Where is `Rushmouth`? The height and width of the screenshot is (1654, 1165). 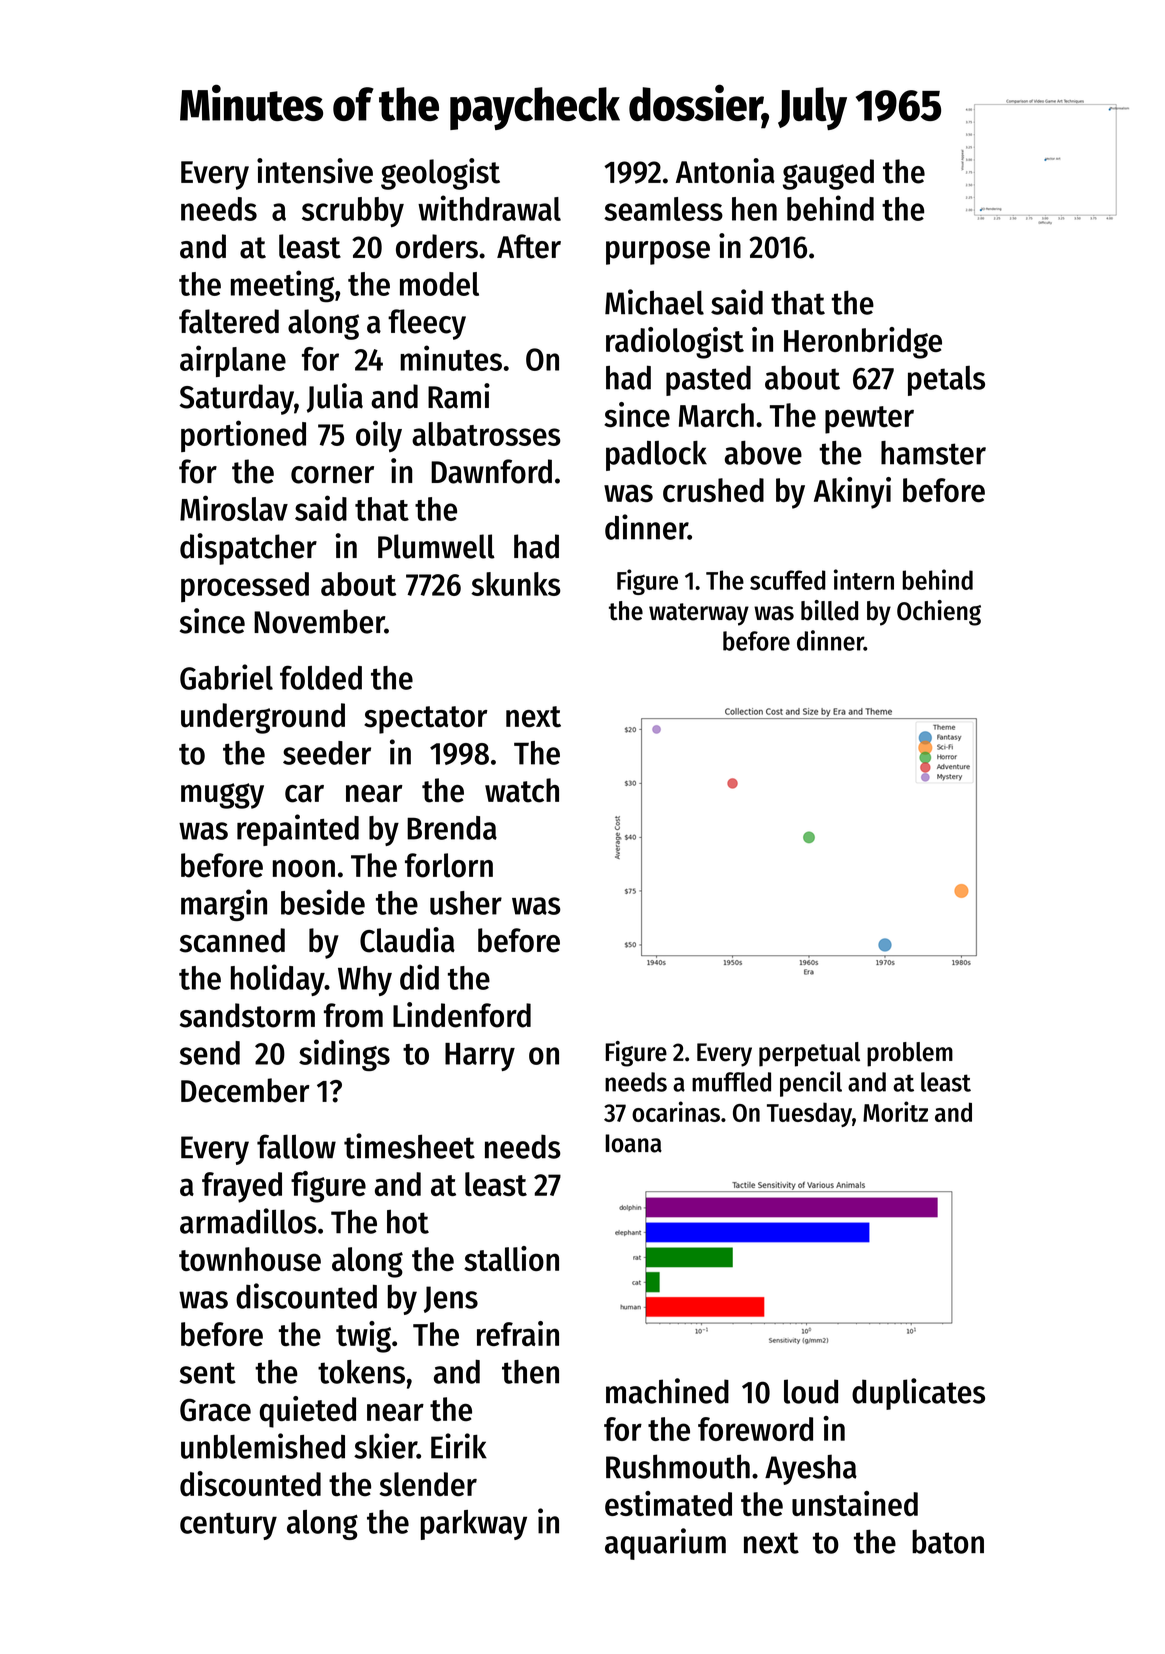 Rushmouth is located at coordinates (678, 1466).
